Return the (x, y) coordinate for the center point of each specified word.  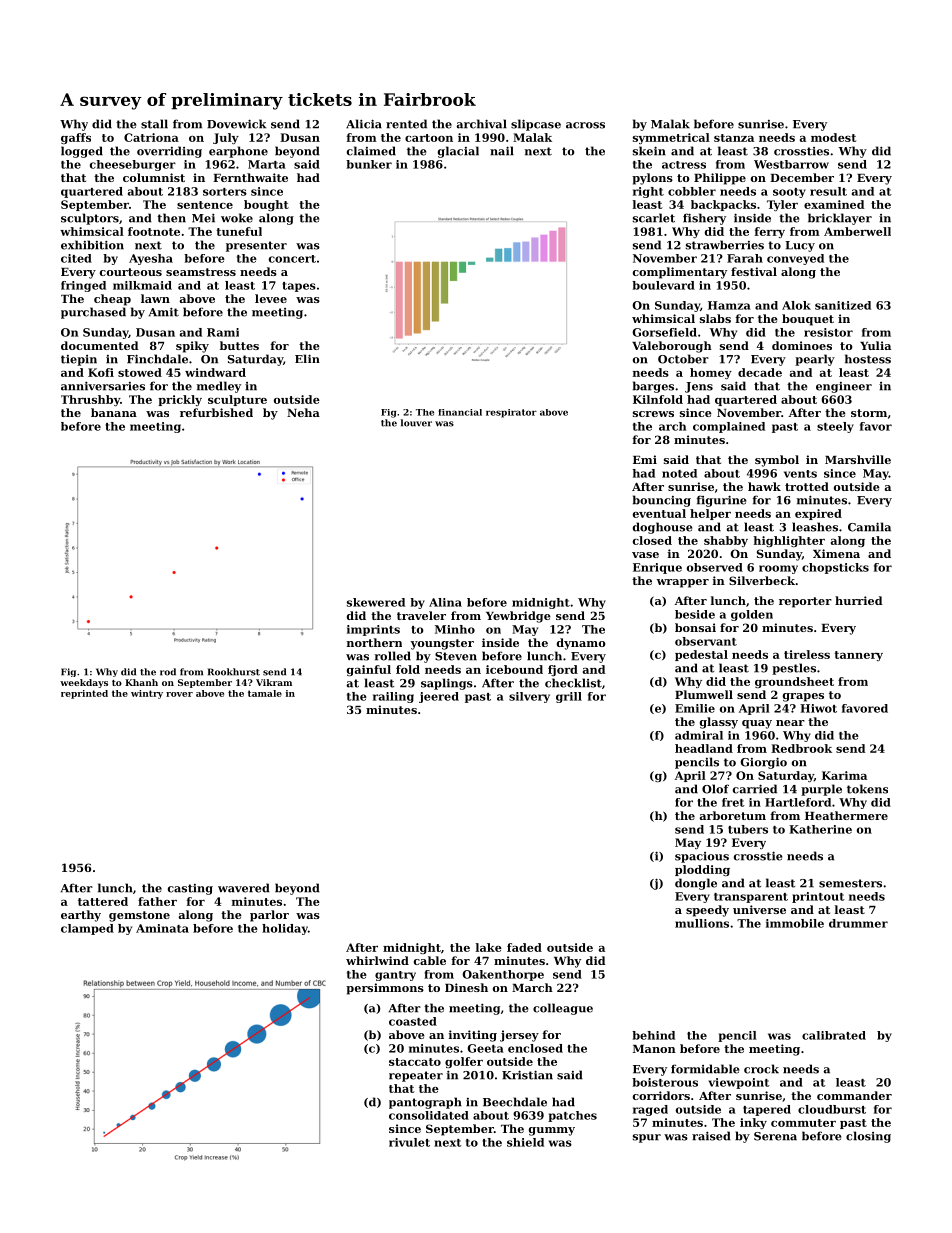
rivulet (409, 1142)
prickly (180, 400)
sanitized (843, 305)
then (171, 218)
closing (868, 1137)
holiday (285, 929)
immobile (795, 923)
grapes (803, 697)
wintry (147, 694)
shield (525, 1142)
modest (833, 137)
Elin (307, 358)
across (585, 125)
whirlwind (377, 960)
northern (374, 642)
